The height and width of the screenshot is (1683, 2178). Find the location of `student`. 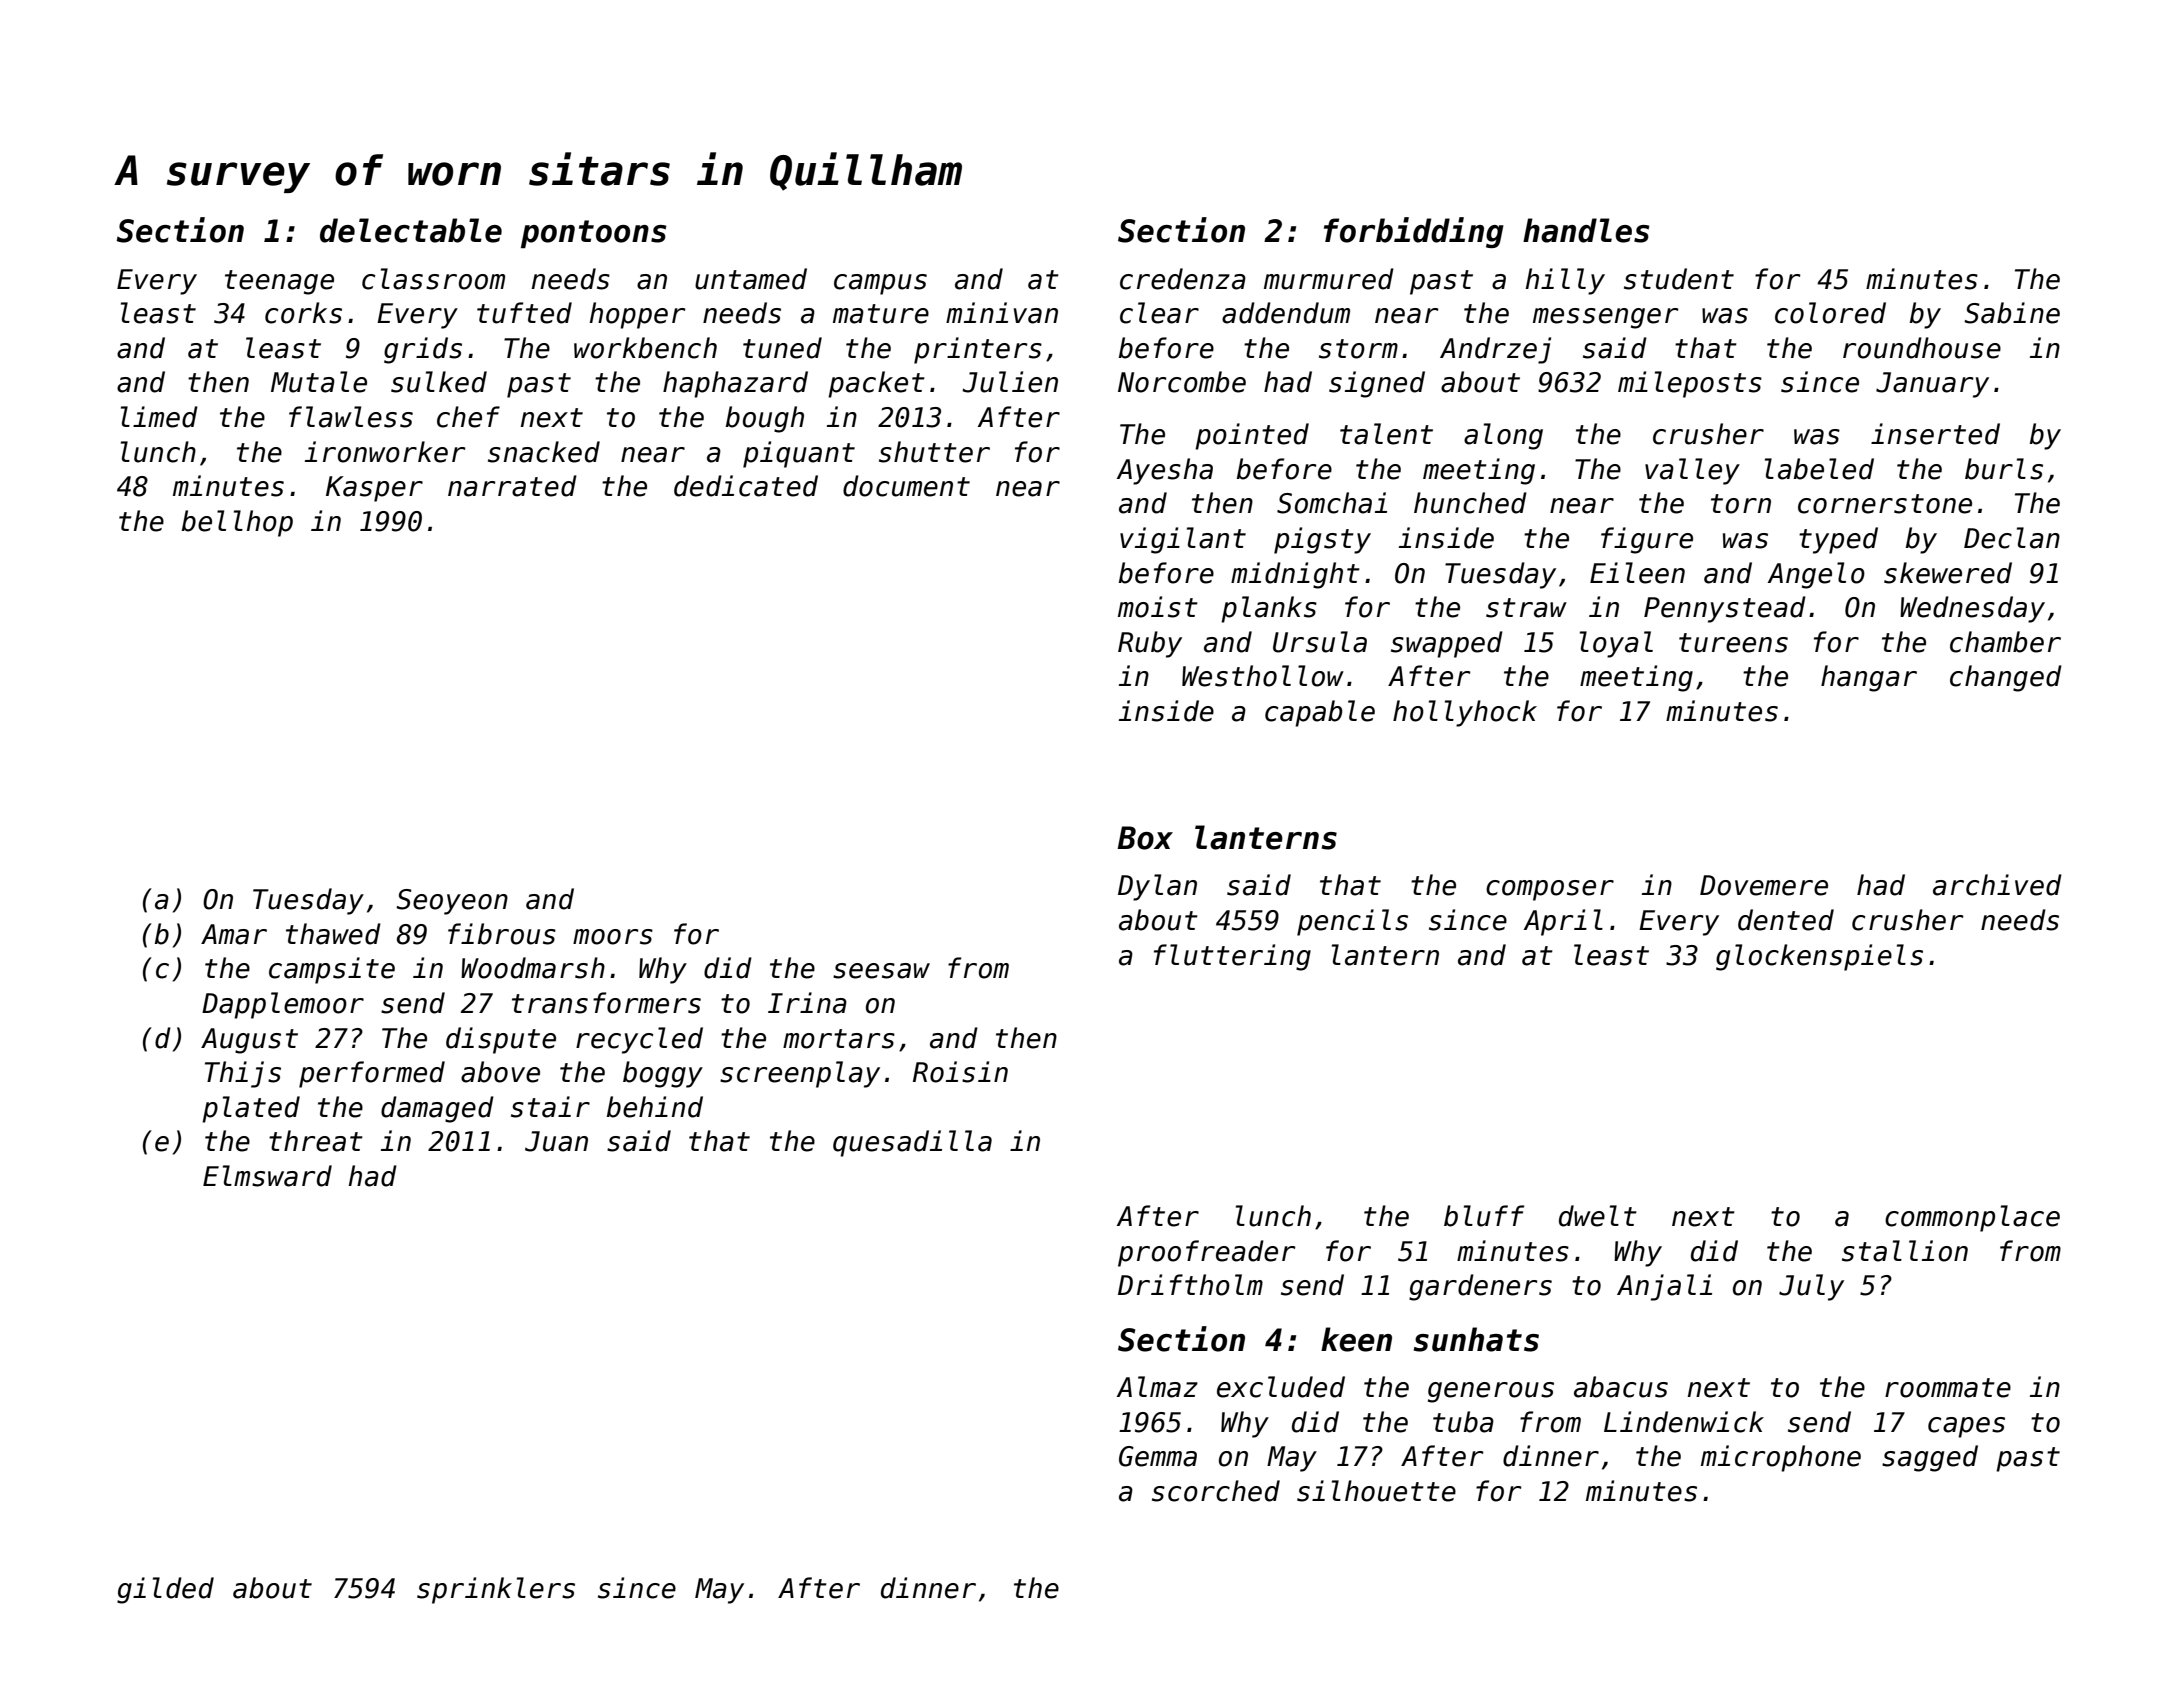

student is located at coordinates (1679, 279).
